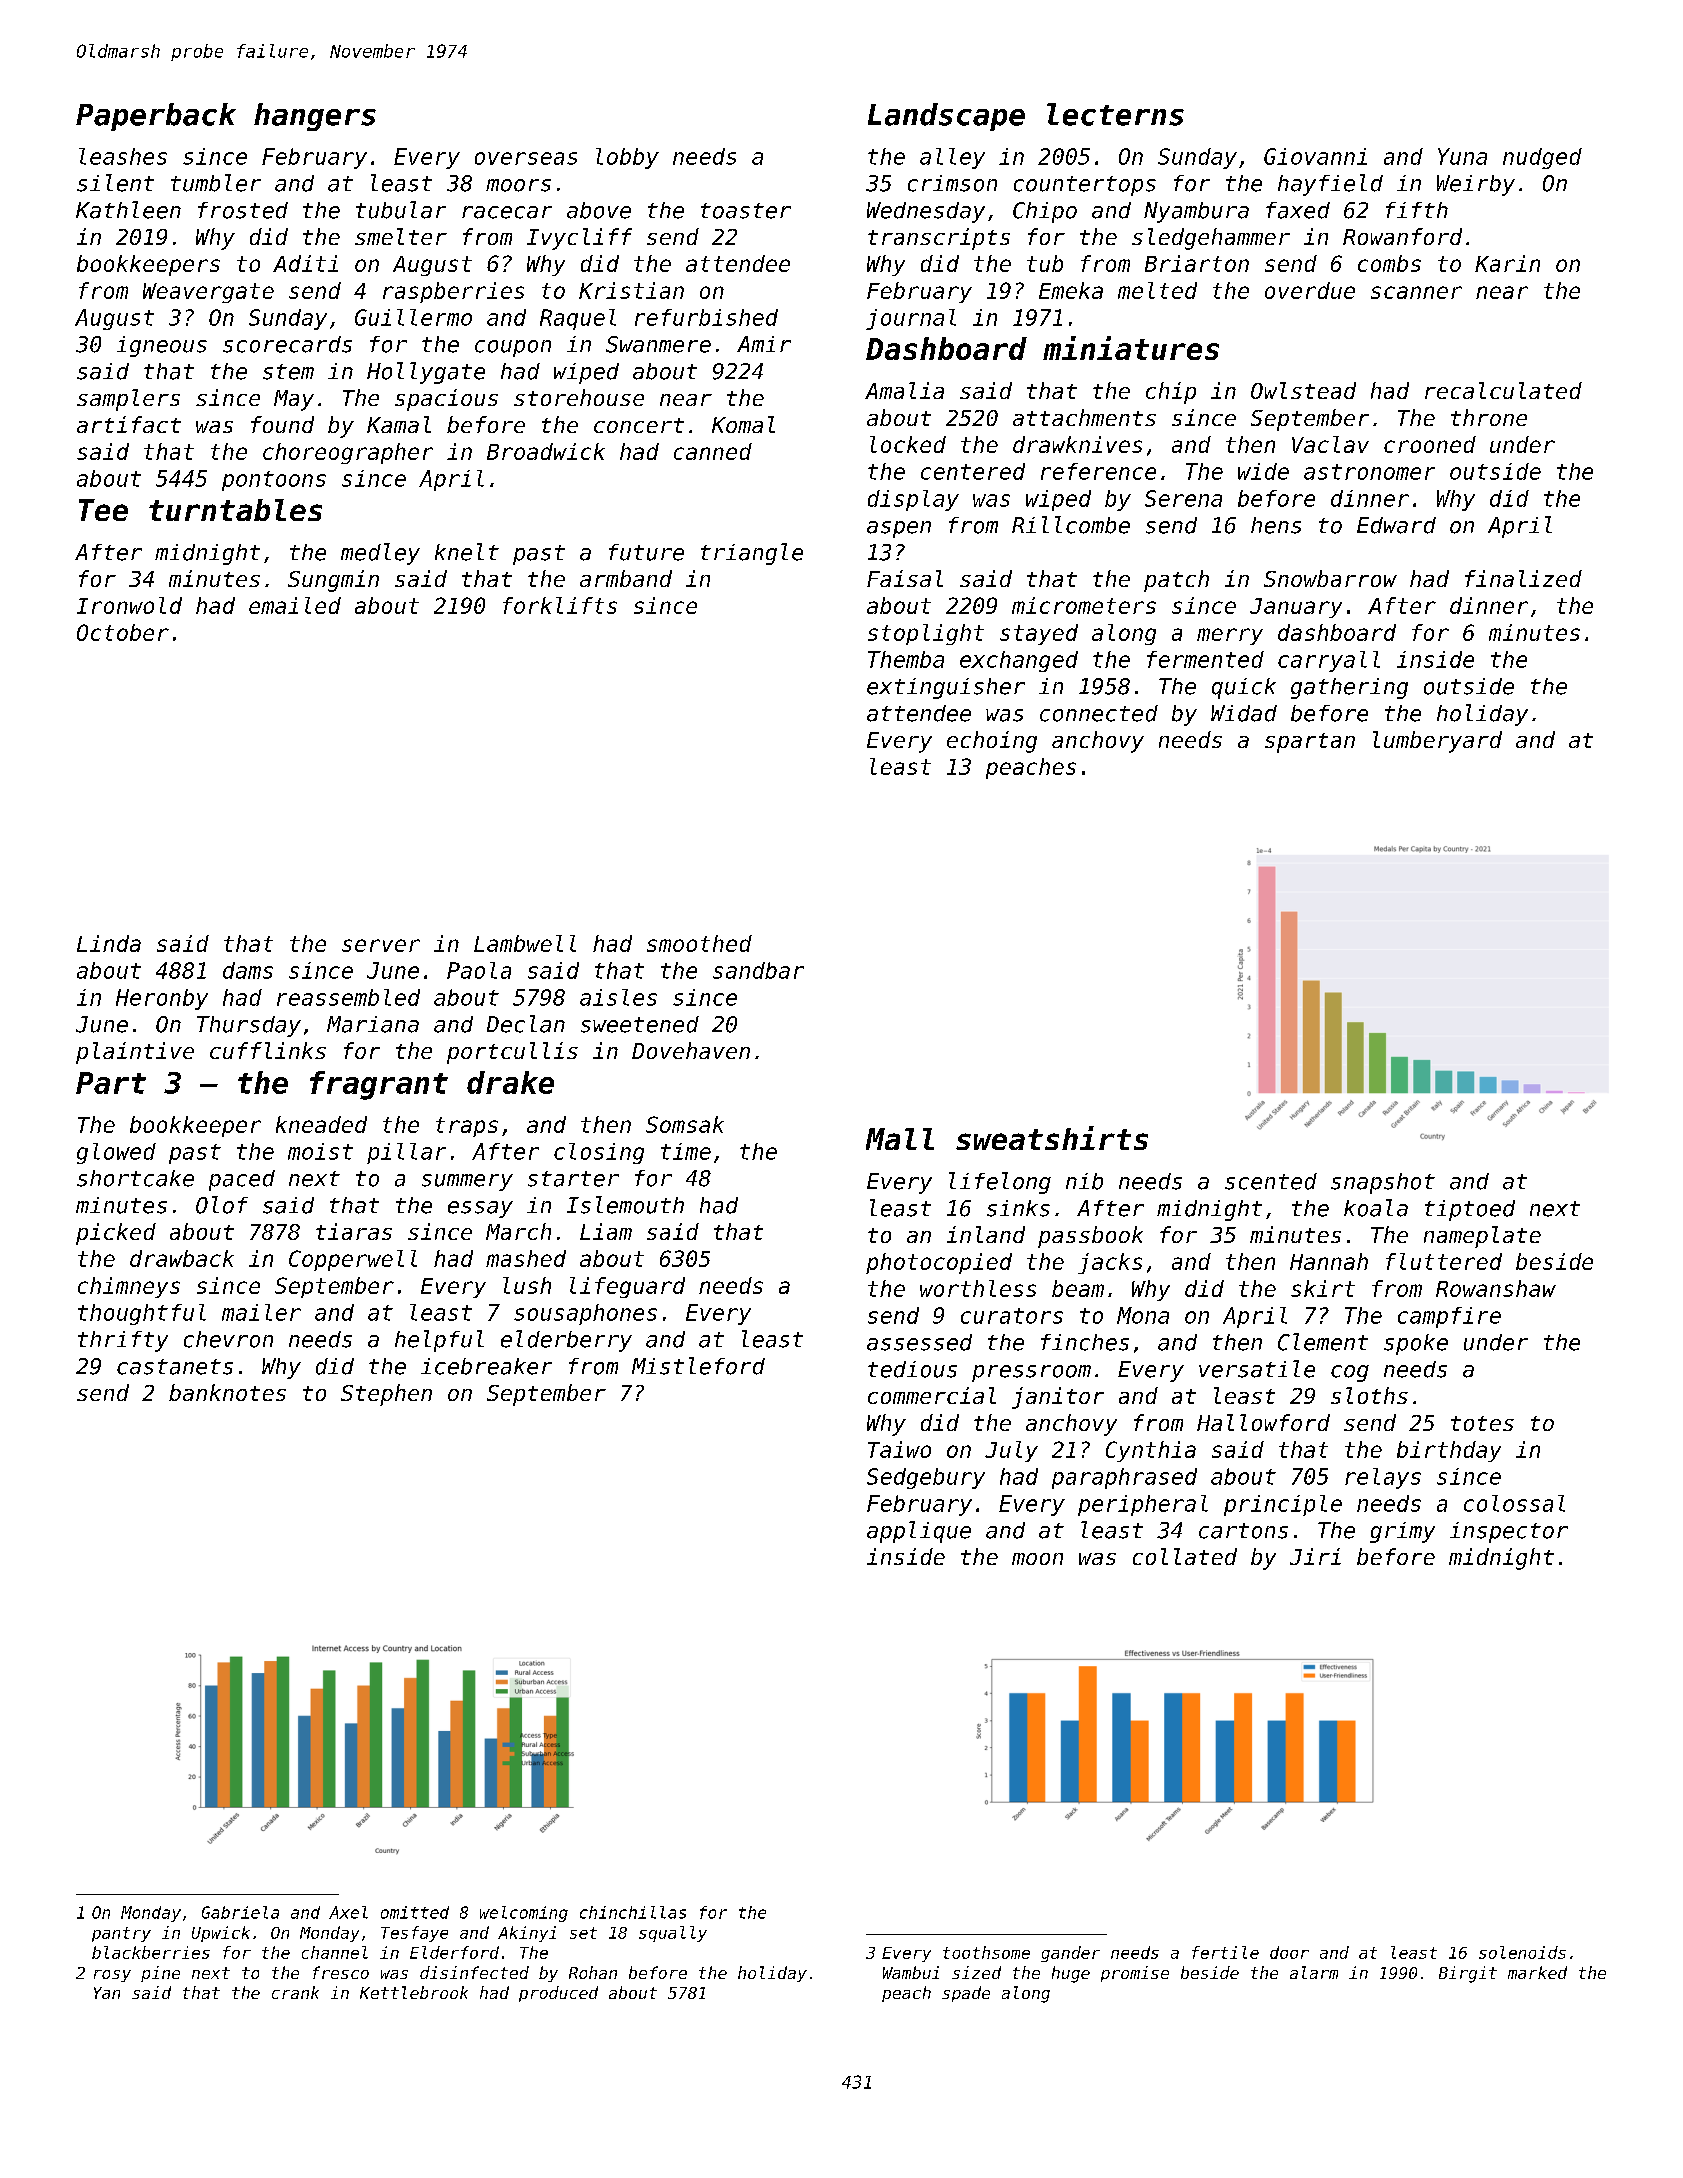 This page has width=1683, height=2178. What do you see at coordinates (1329, 661) in the page?
I see `carryall` at bounding box center [1329, 661].
